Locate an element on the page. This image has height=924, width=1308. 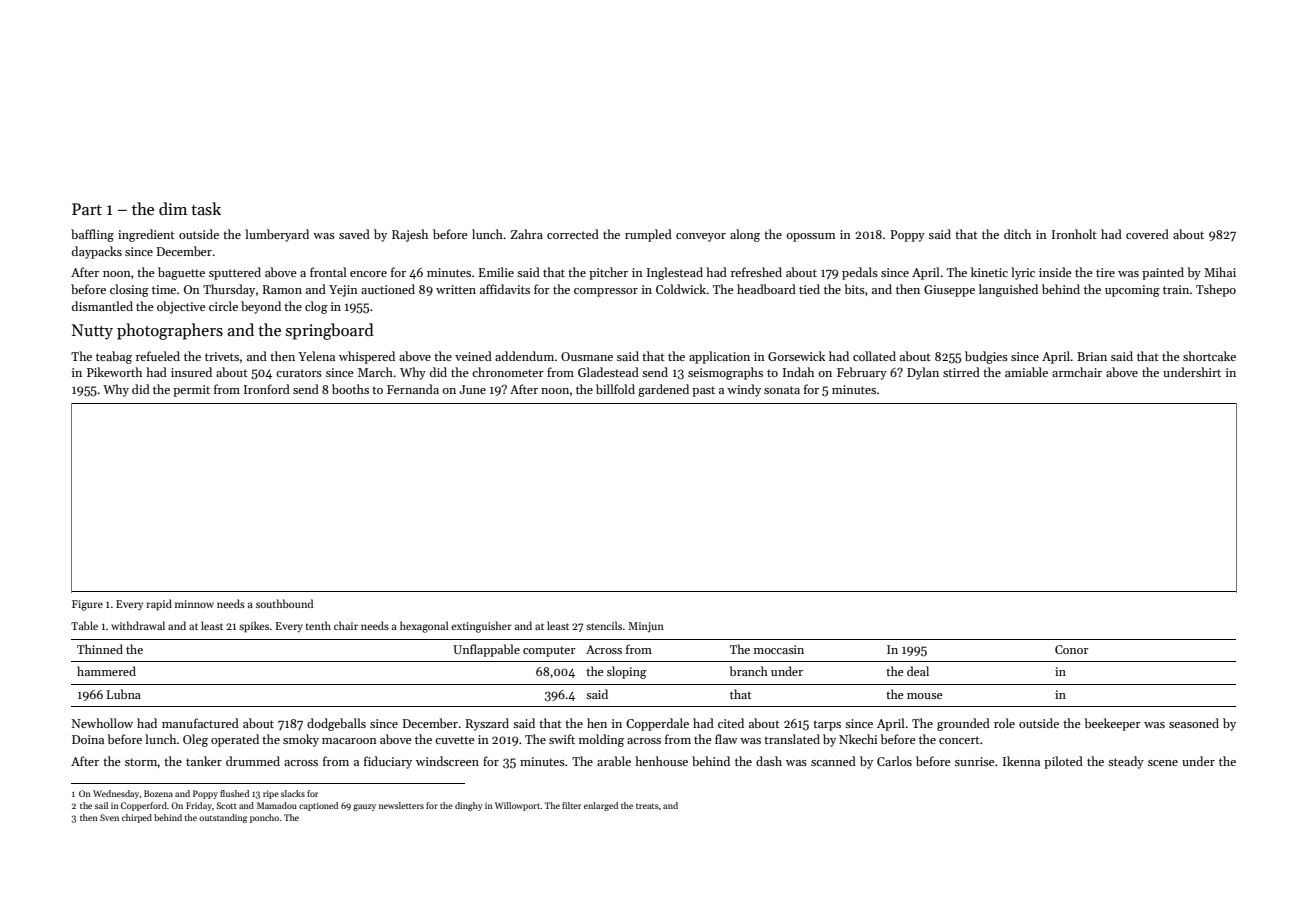
amiable is located at coordinates (1026, 372).
